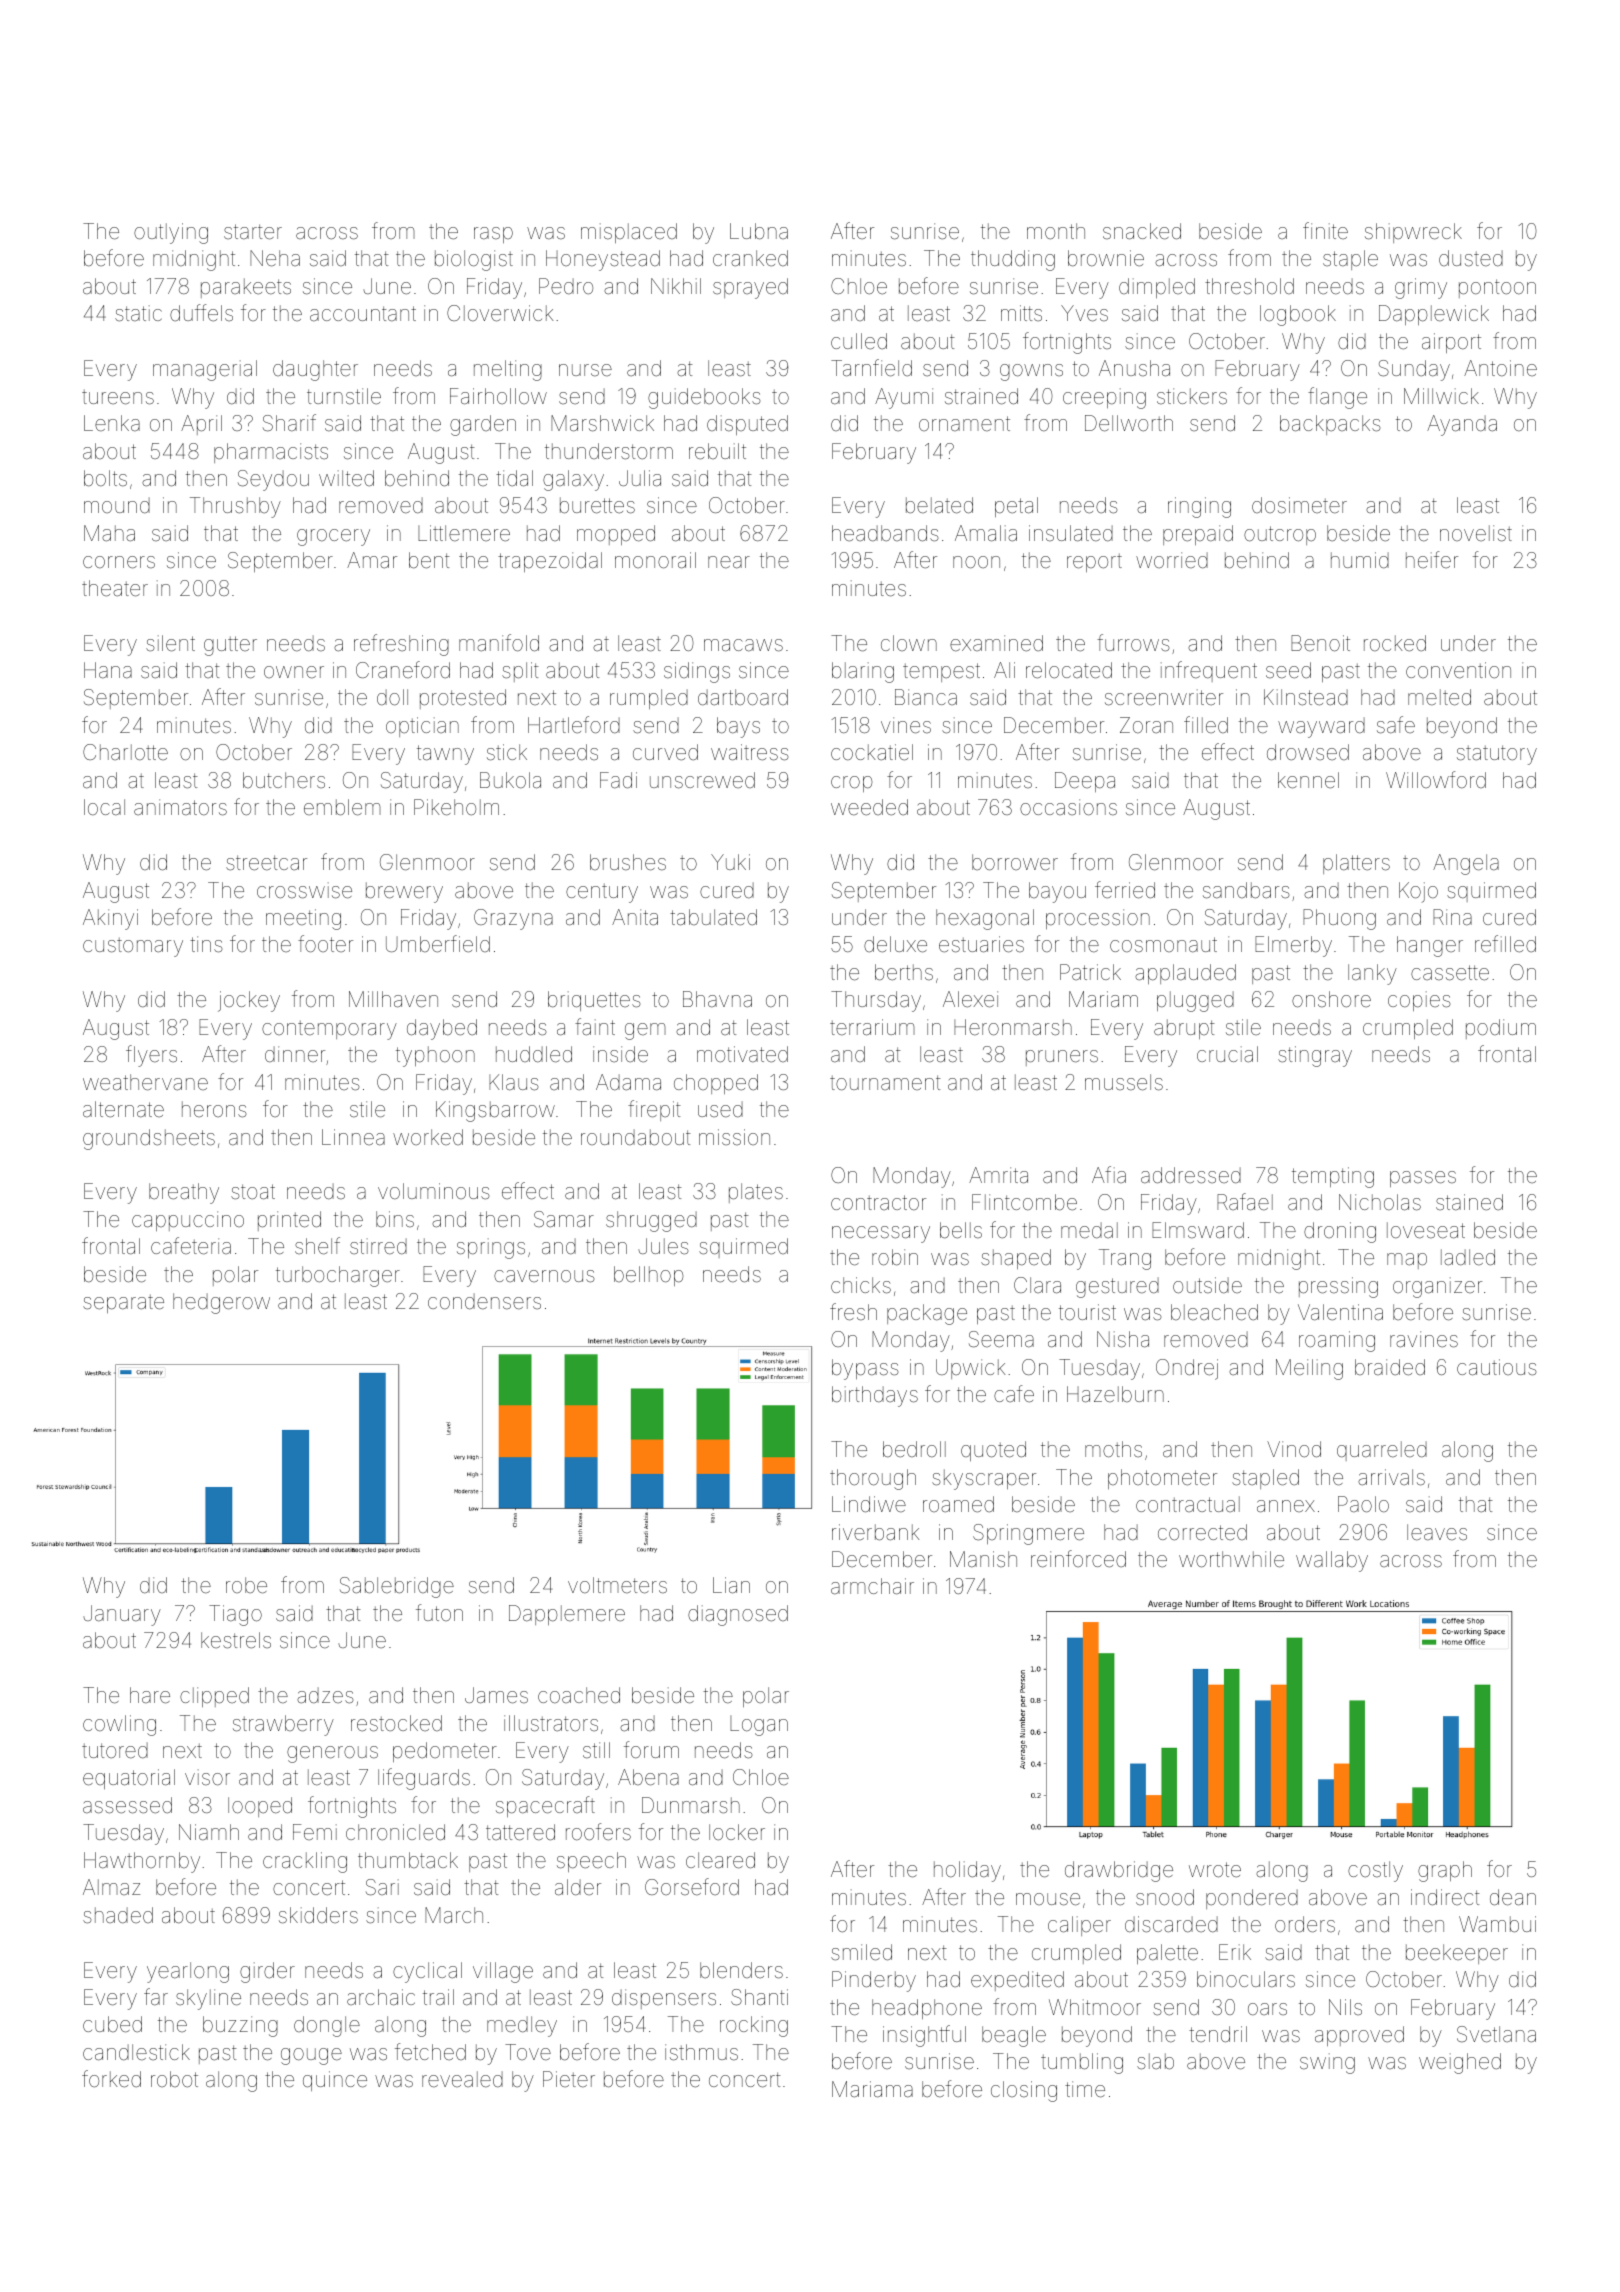 This image has height=2292, width=1620. Describe the element at coordinates (737, 1832) in the image. I see `locker` at that location.
